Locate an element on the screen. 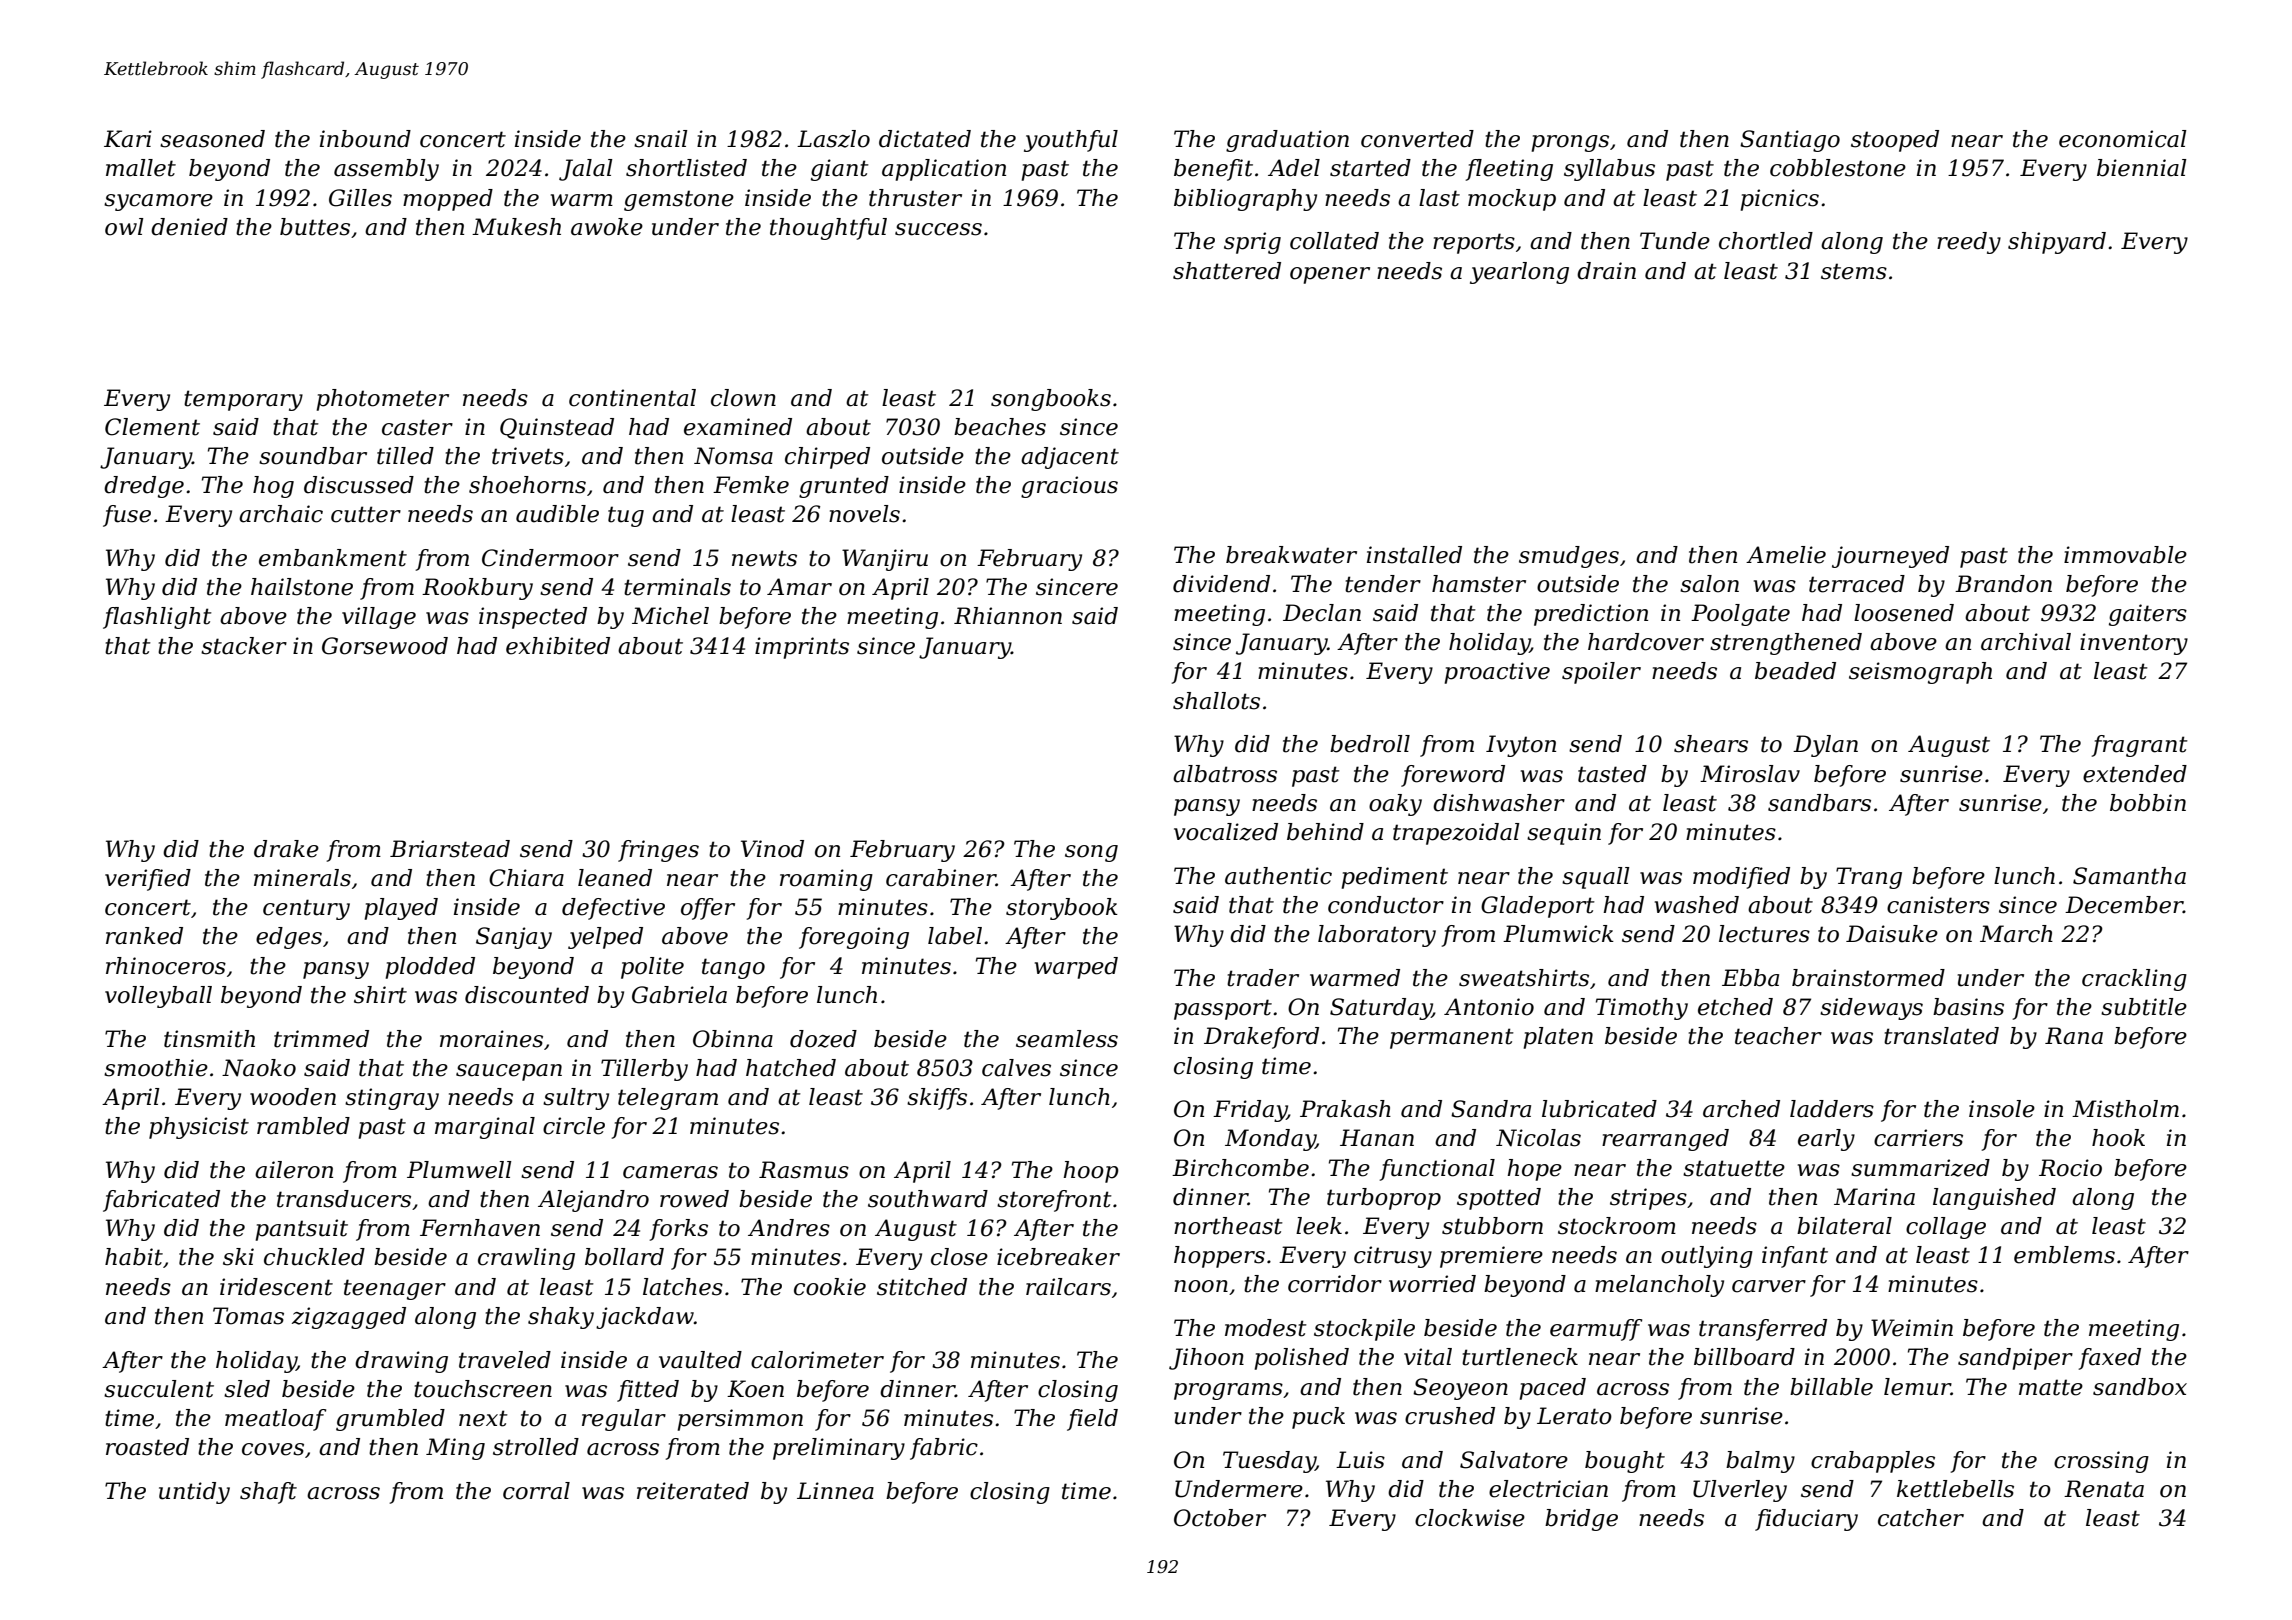 The height and width of the screenshot is (1620, 2292). foregoing is located at coordinates (854, 938).
